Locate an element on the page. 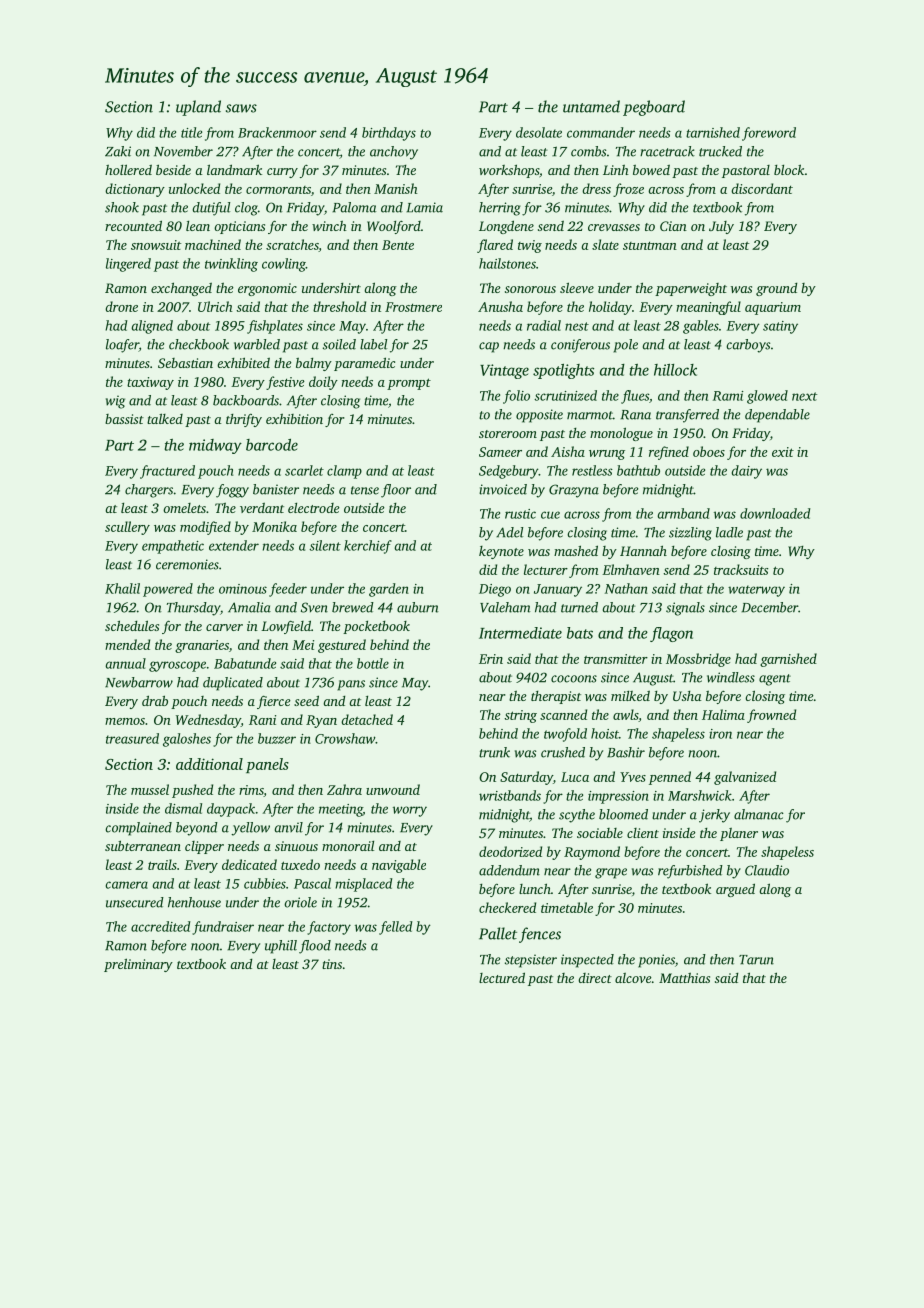 This page has width=924, height=1308. pegboard is located at coordinates (654, 108).
